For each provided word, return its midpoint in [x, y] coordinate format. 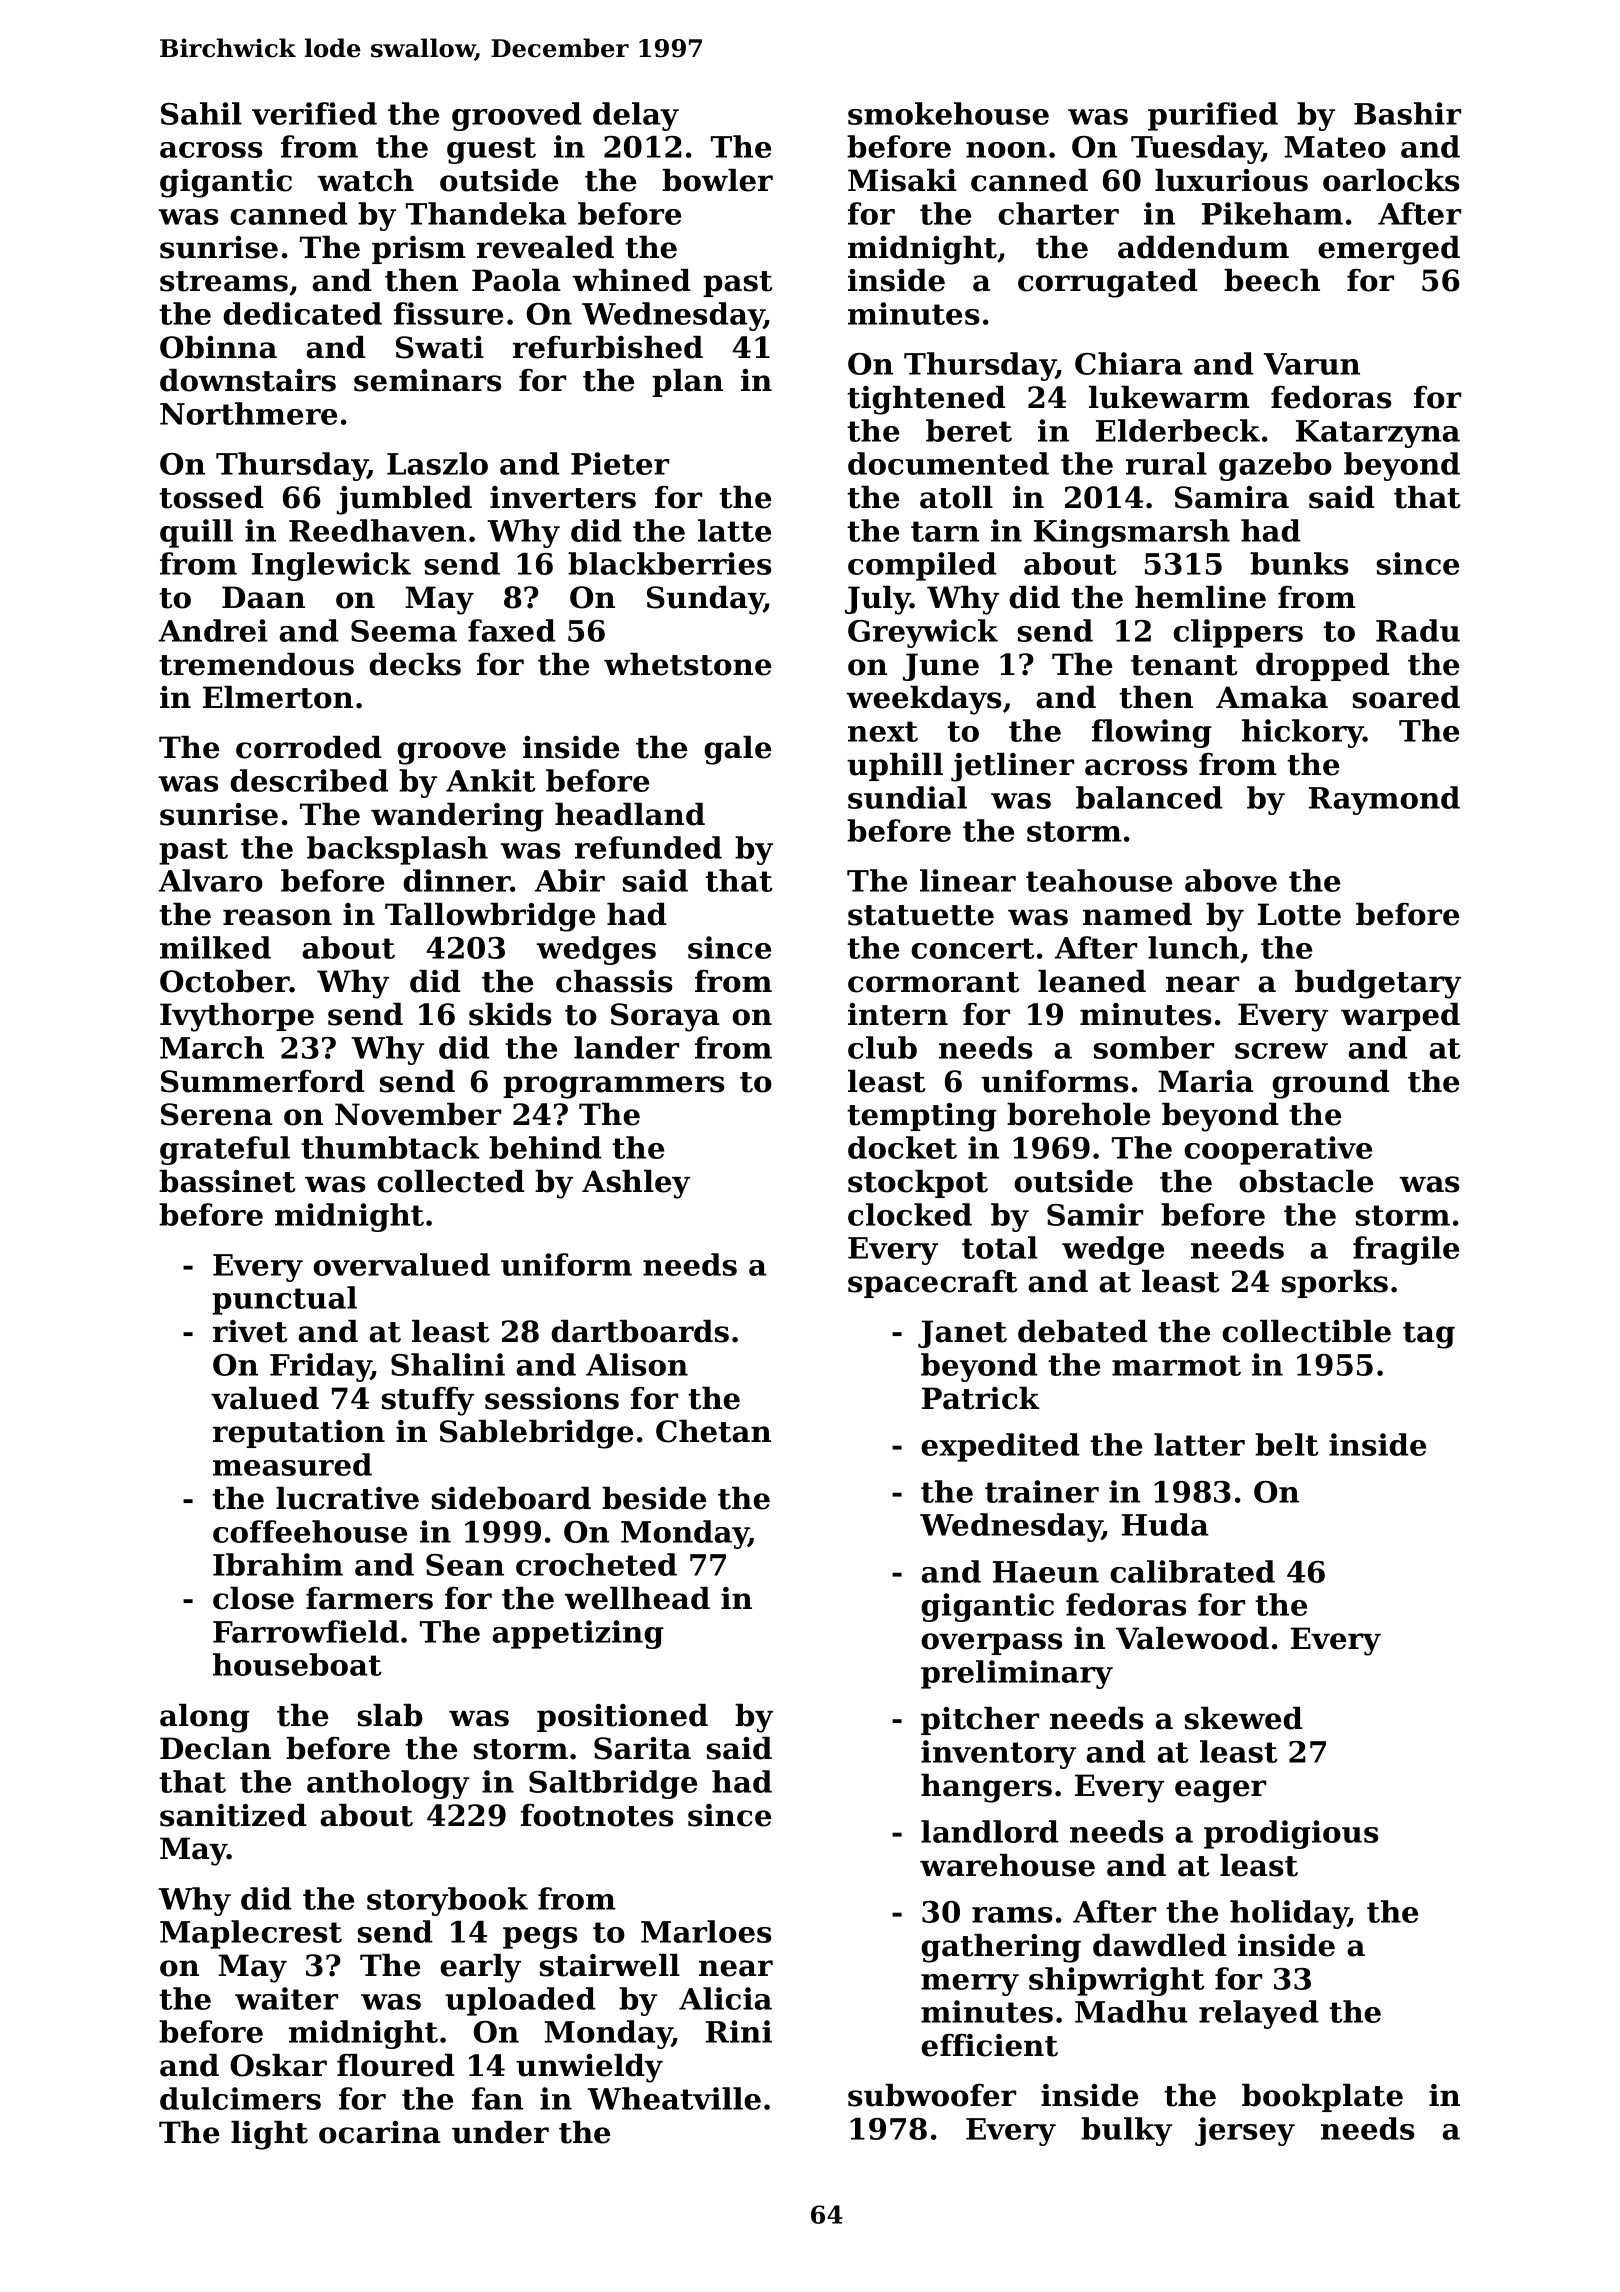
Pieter [620, 463]
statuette [921, 915]
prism [419, 250]
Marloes [706, 1931]
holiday [1289, 1914]
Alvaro [211, 880]
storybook [447, 1901]
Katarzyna [1378, 434]
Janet [962, 1334]
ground [1331, 1084]
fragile [1406, 1250]
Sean [465, 1565]
